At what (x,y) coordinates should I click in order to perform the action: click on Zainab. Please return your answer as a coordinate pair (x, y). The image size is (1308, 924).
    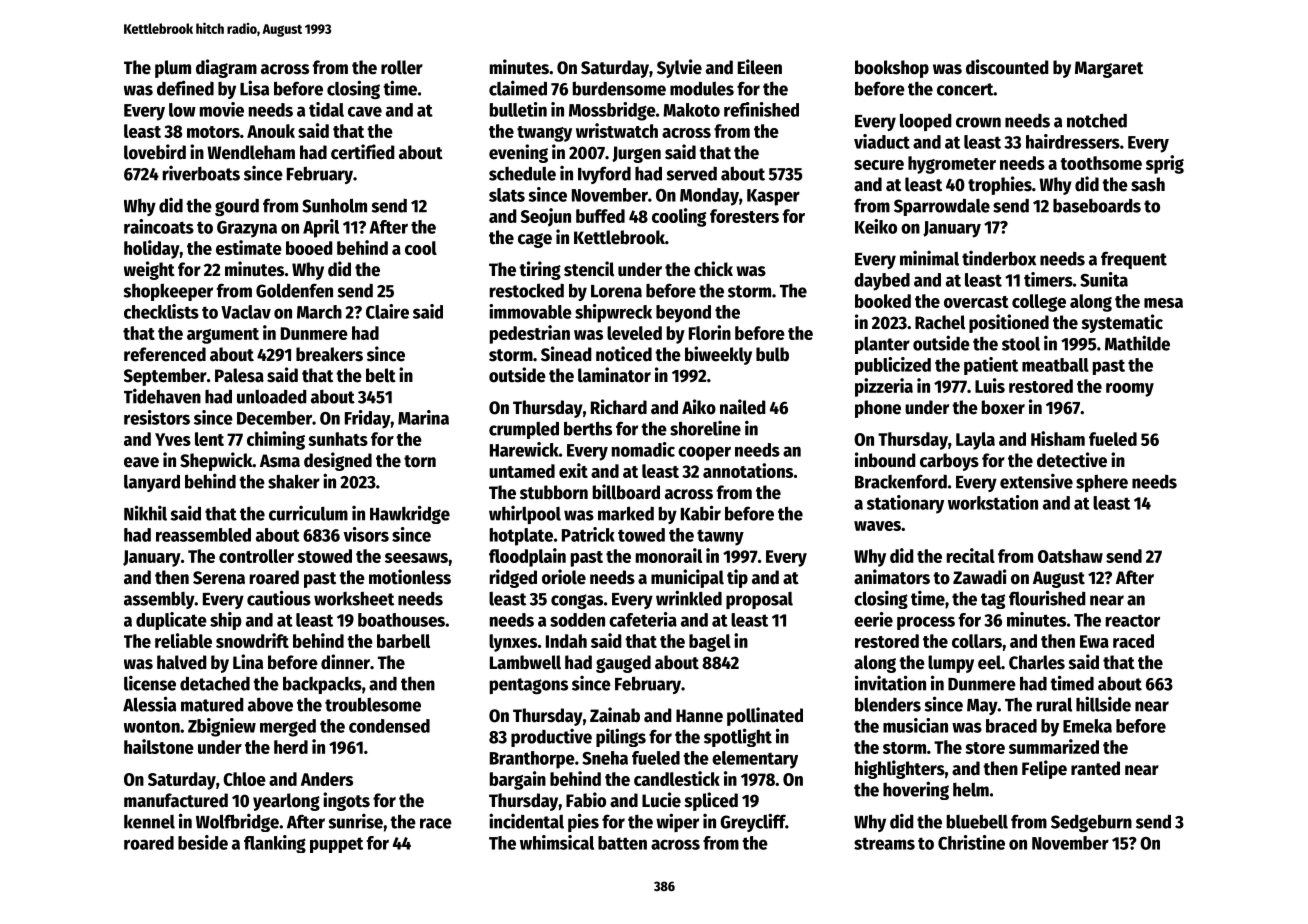
    Looking at the image, I should click on (615, 715).
